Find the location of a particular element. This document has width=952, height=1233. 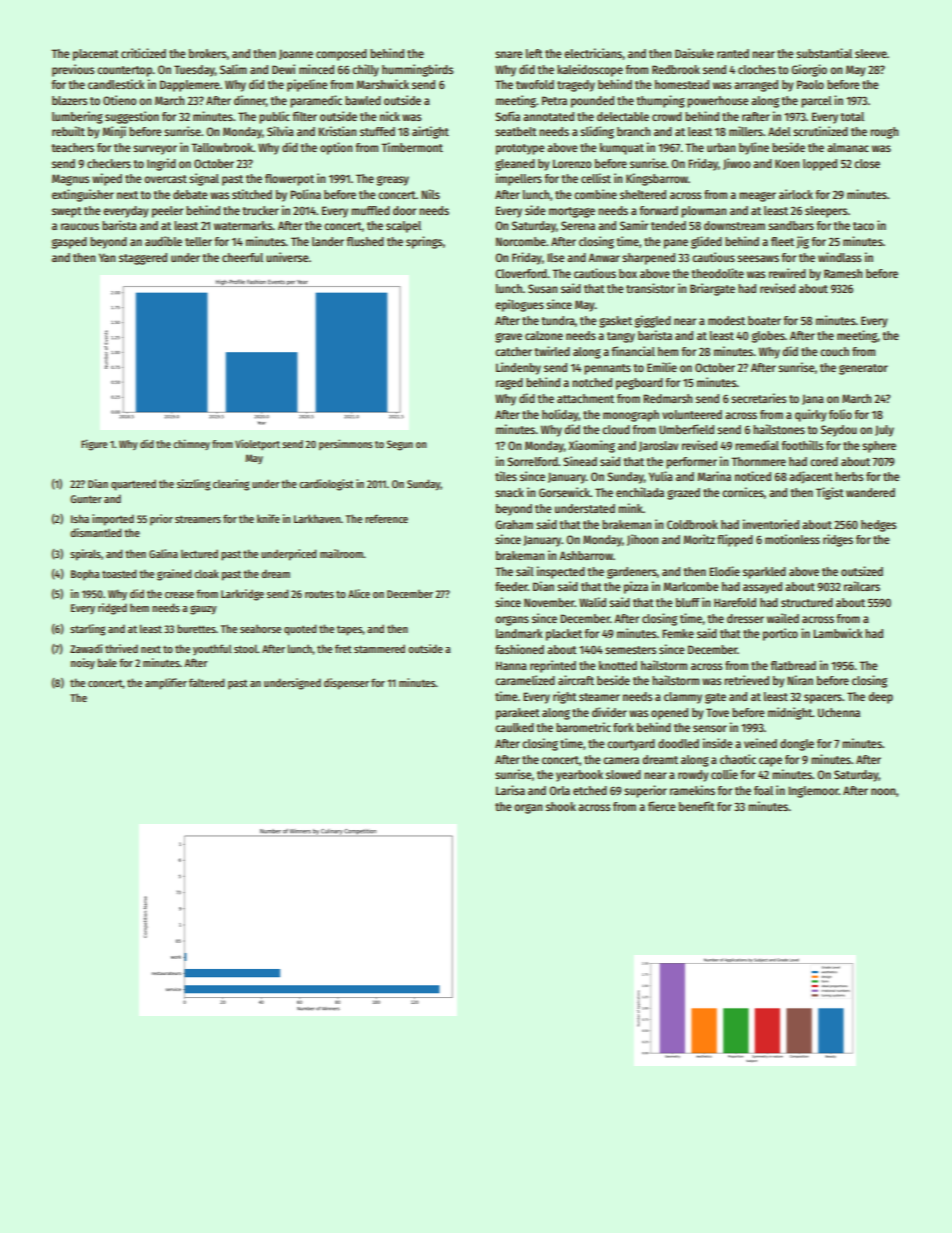

quartered is located at coordinates (133, 485).
